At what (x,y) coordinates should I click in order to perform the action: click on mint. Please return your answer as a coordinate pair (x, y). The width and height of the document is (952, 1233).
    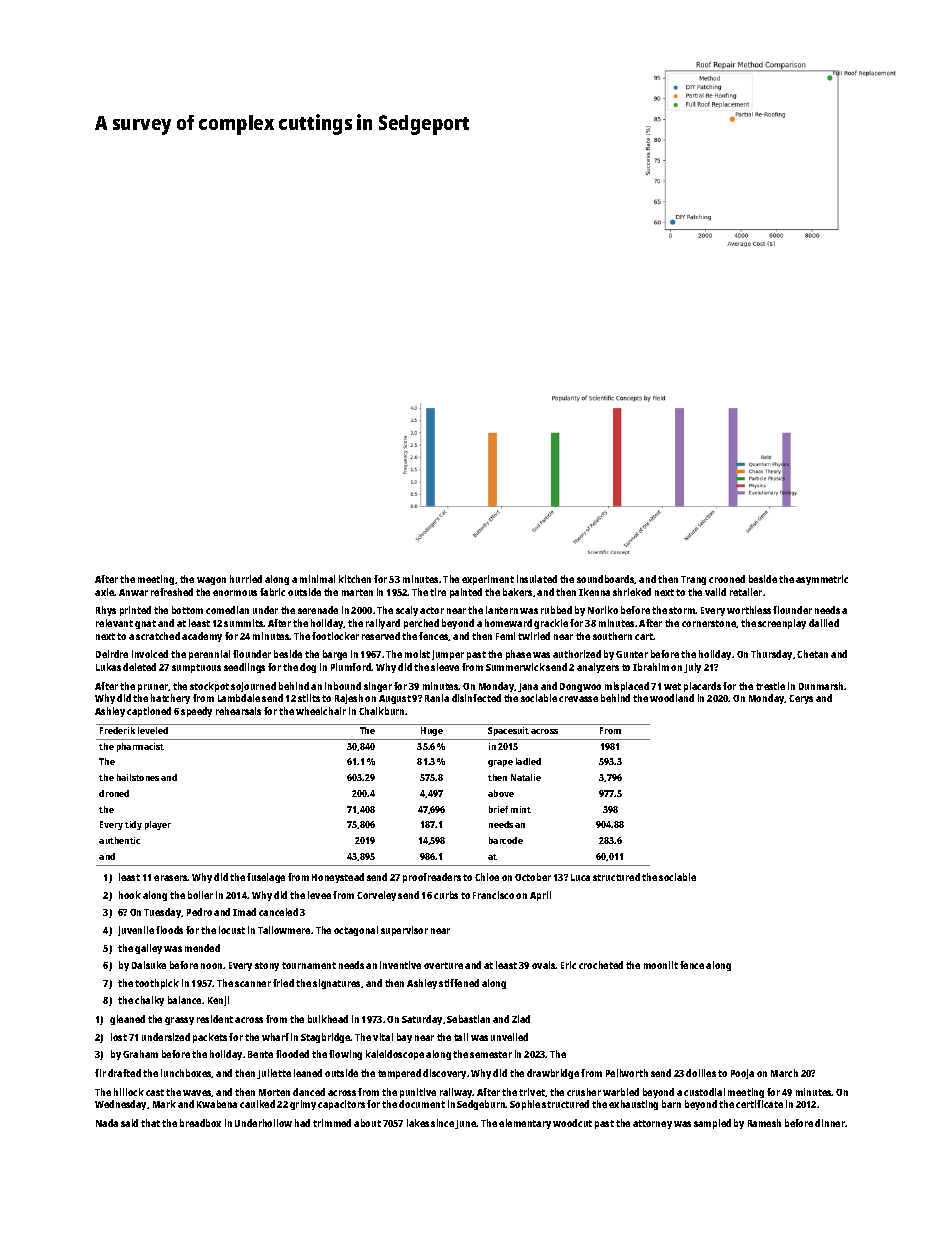
    Looking at the image, I should click on (521, 809).
